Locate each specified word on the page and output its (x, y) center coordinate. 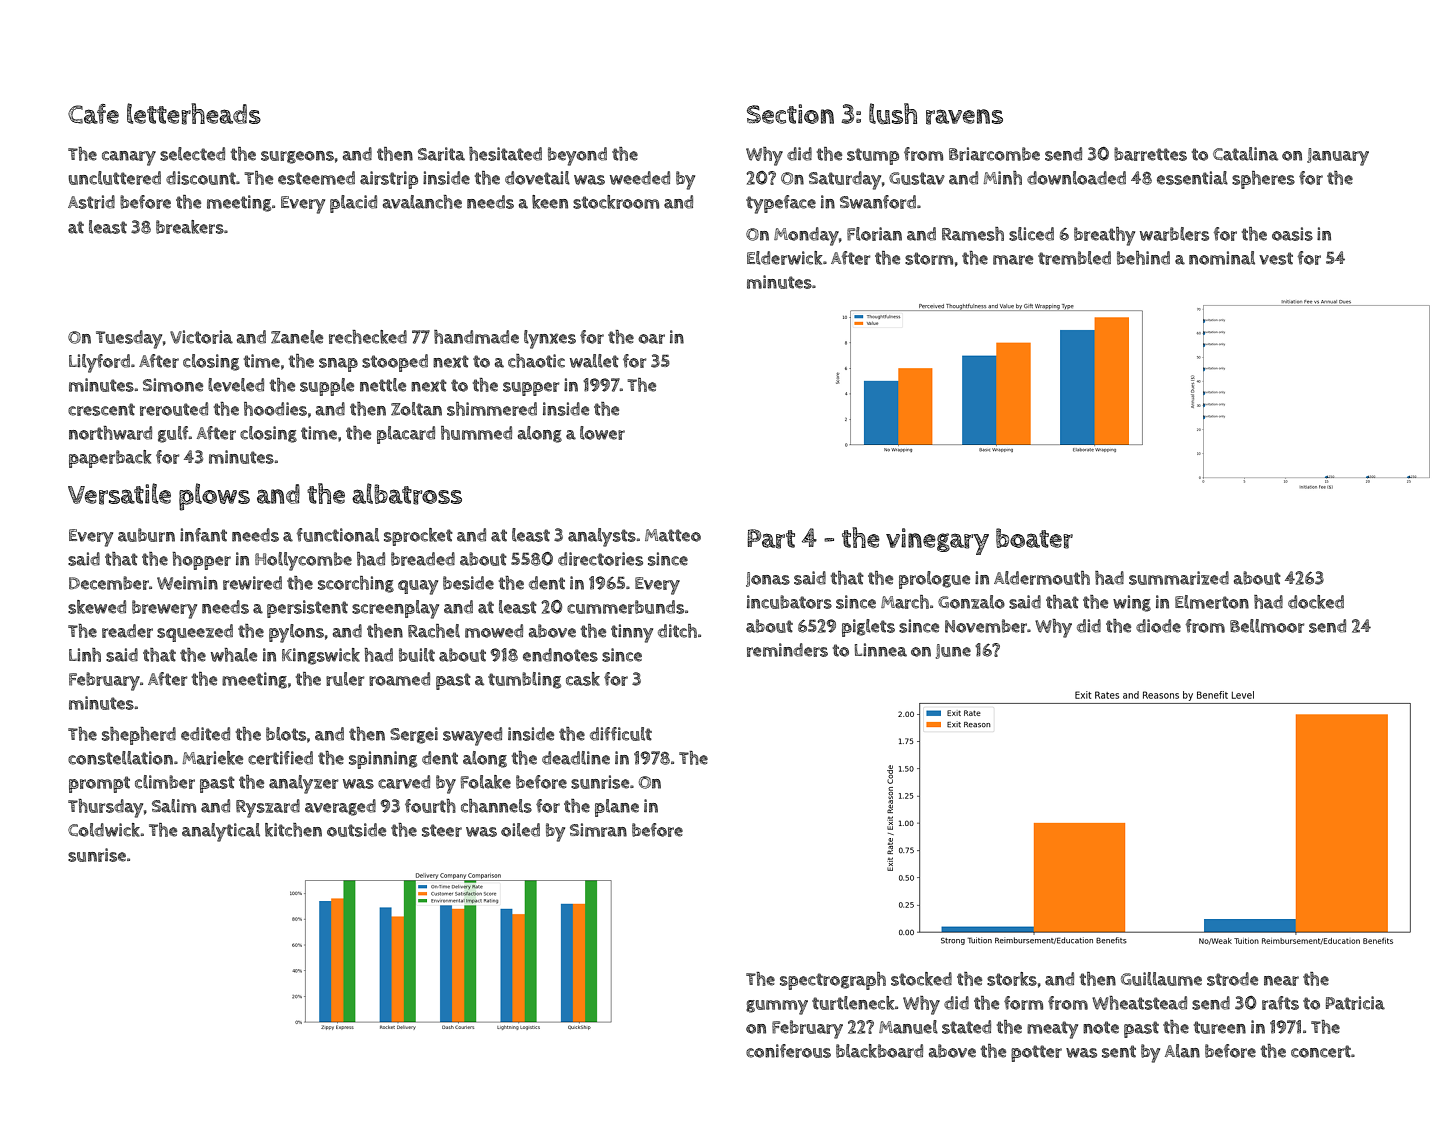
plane (617, 808)
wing (1132, 603)
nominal (1222, 258)
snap (338, 365)
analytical (221, 832)
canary (129, 158)
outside (356, 830)
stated (966, 1027)
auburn (146, 535)
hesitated (505, 154)
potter (1036, 1053)
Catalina (1245, 154)
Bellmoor (1267, 626)
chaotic (536, 361)
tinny (632, 633)
